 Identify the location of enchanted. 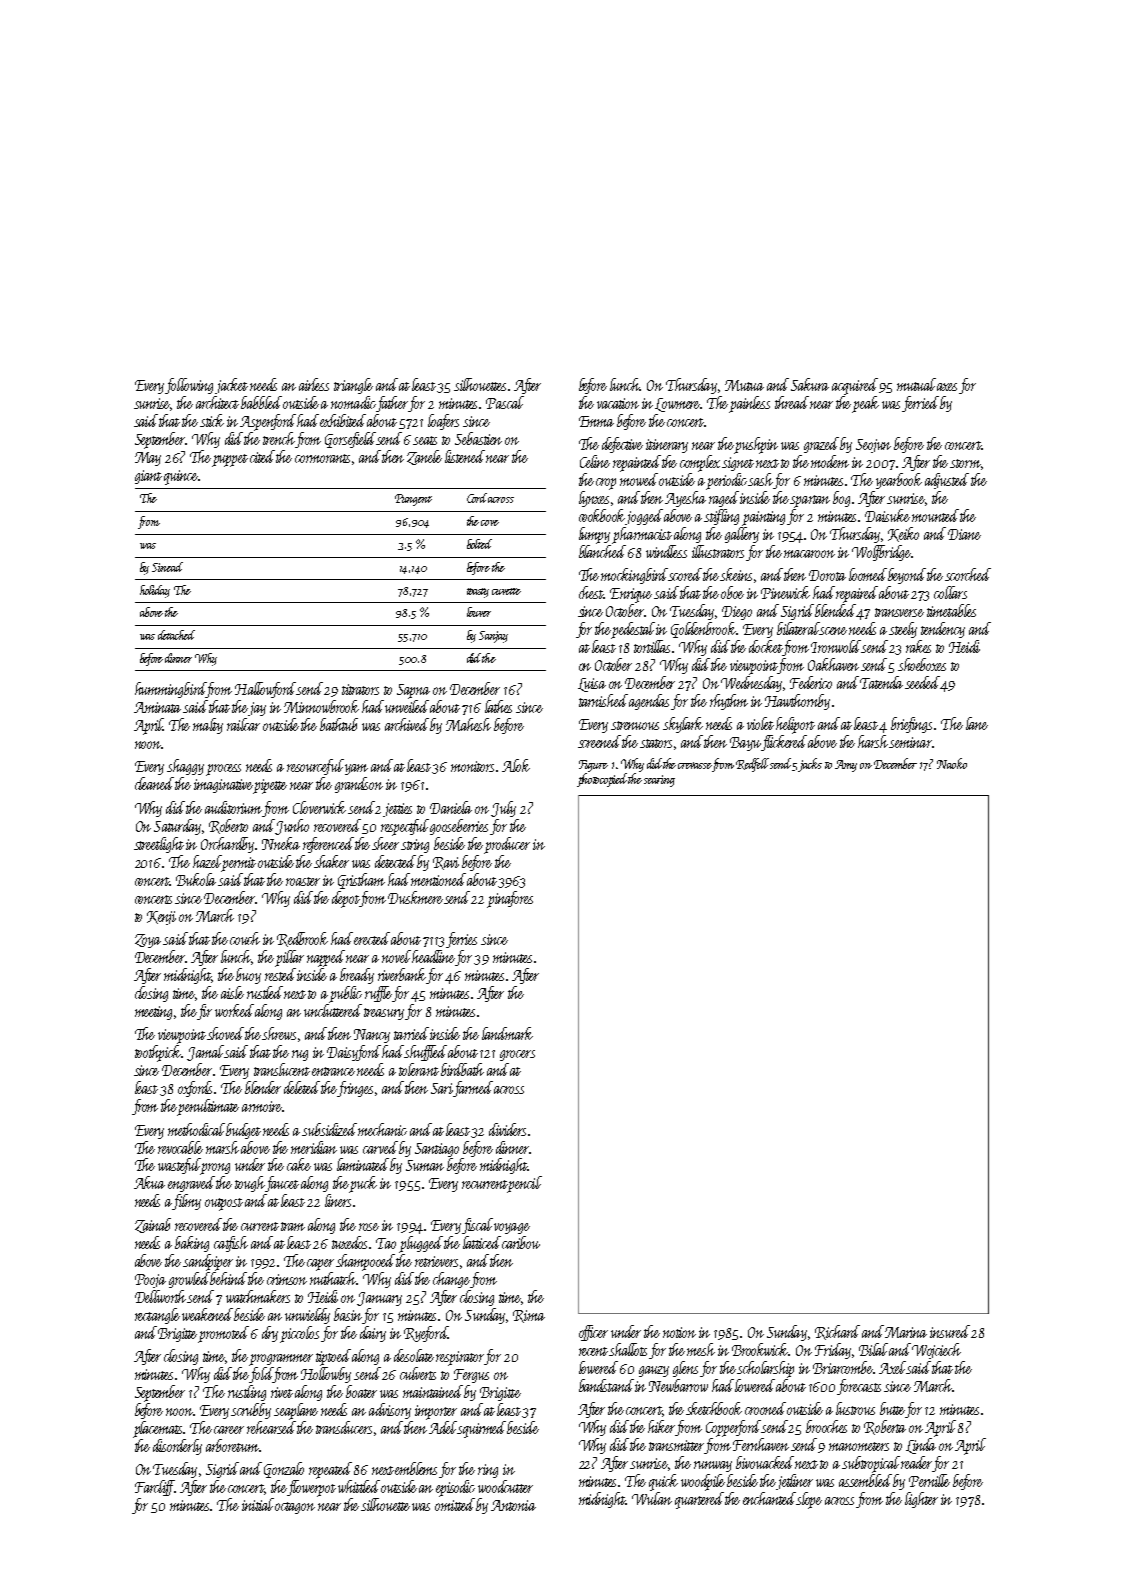
(770, 1498).
